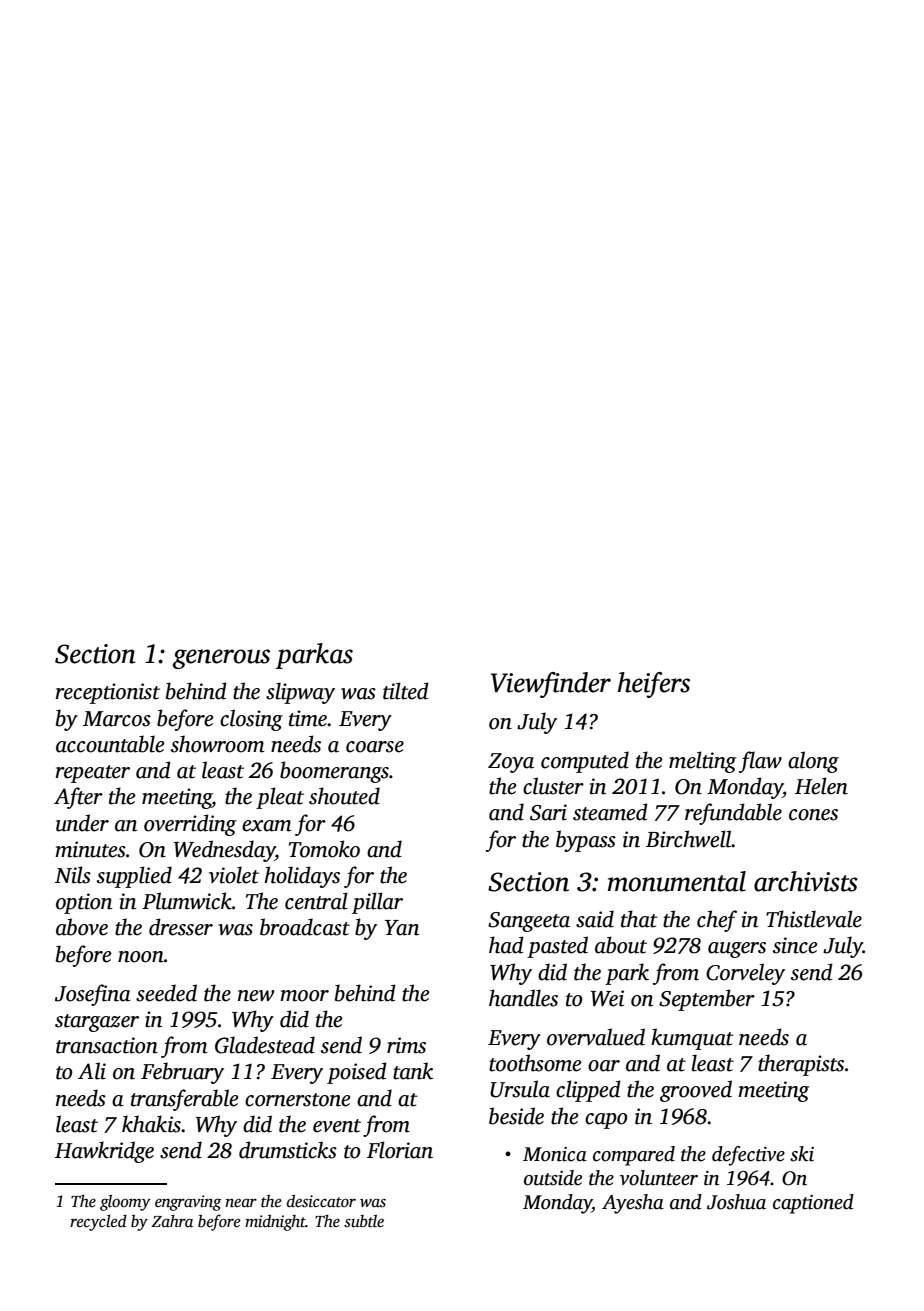 This screenshot has width=924, height=1311. What do you see at coordinates (73, 875) in the screenshot?
I see `Nils` at bounding box center [73, 875].
